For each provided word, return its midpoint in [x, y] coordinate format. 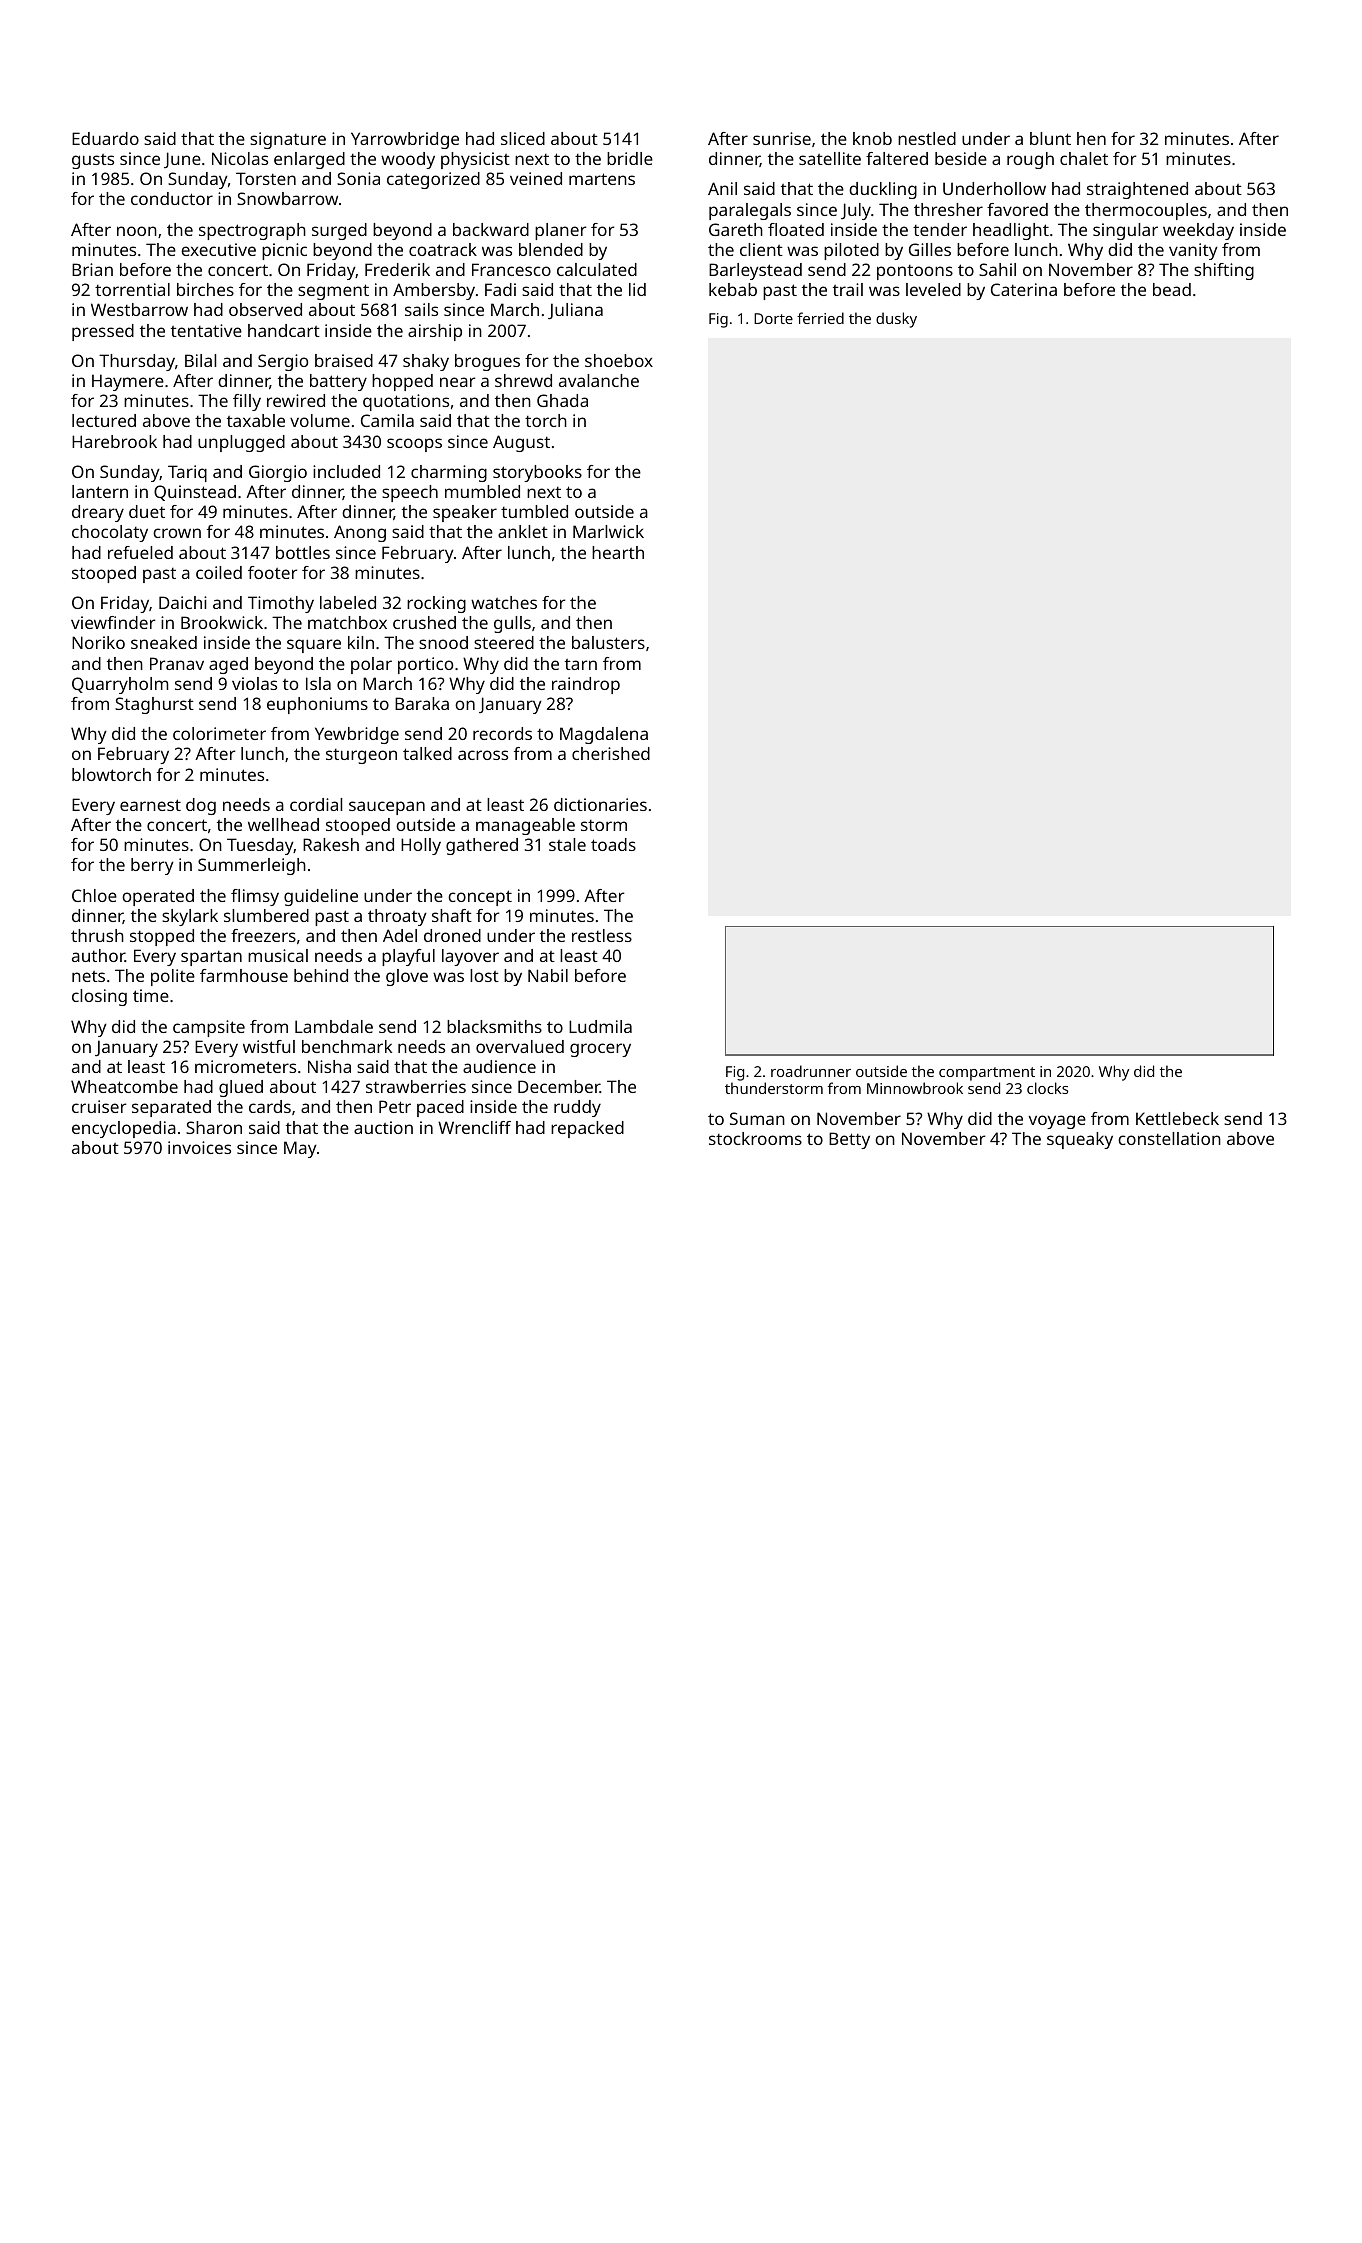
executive [218, 249]
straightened [1137, 190]
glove [407, 977]
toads [613, 844]
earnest [150, 805]
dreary [98, 513]
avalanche [599, 380]
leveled [933, 289]
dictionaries [600, 804]
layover [470, 957]
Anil [722, 188]
